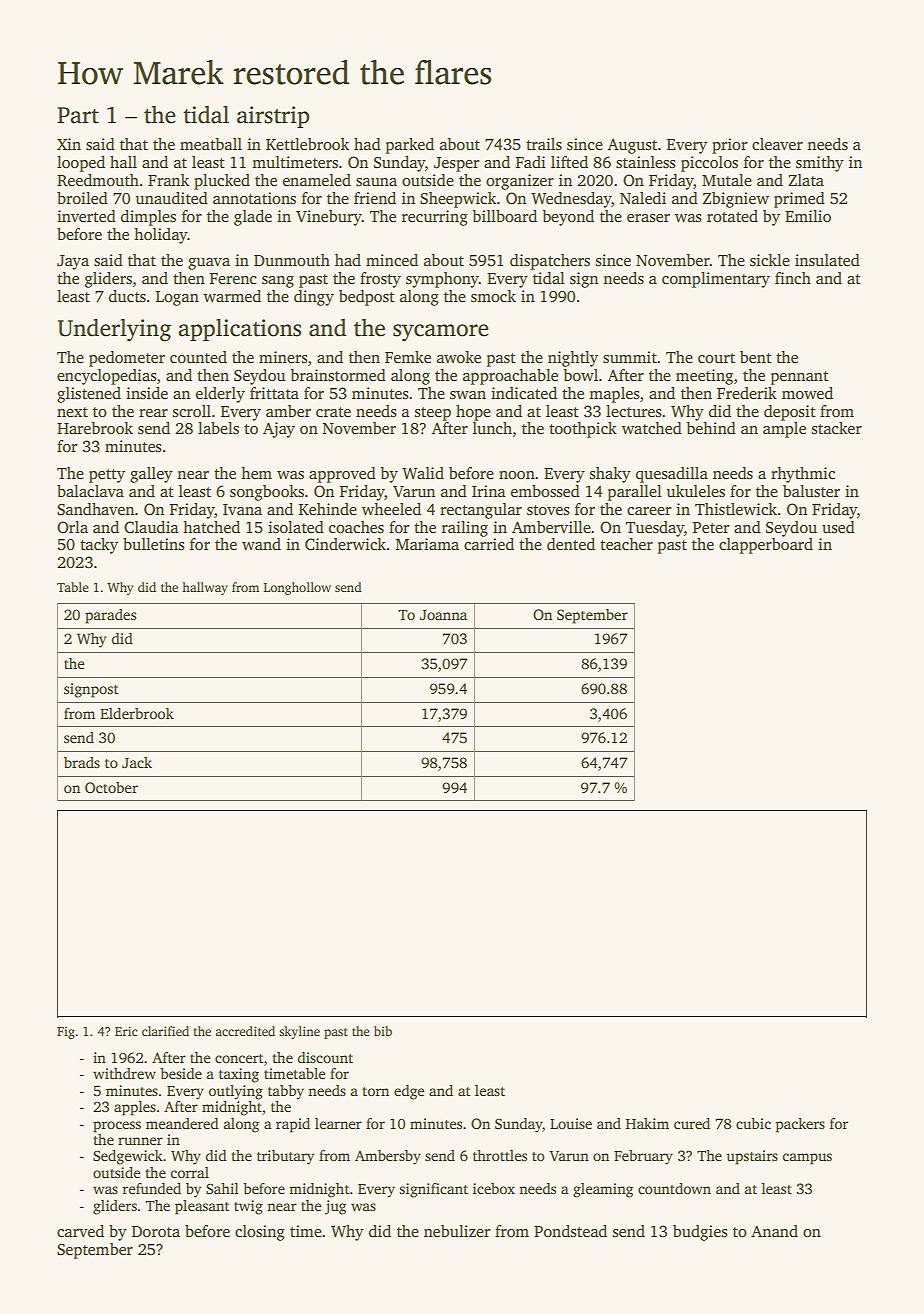  What do you see at coordinates (504, 216) in the screenshot?
I see `billboard` at bounding box center [504, 216].
